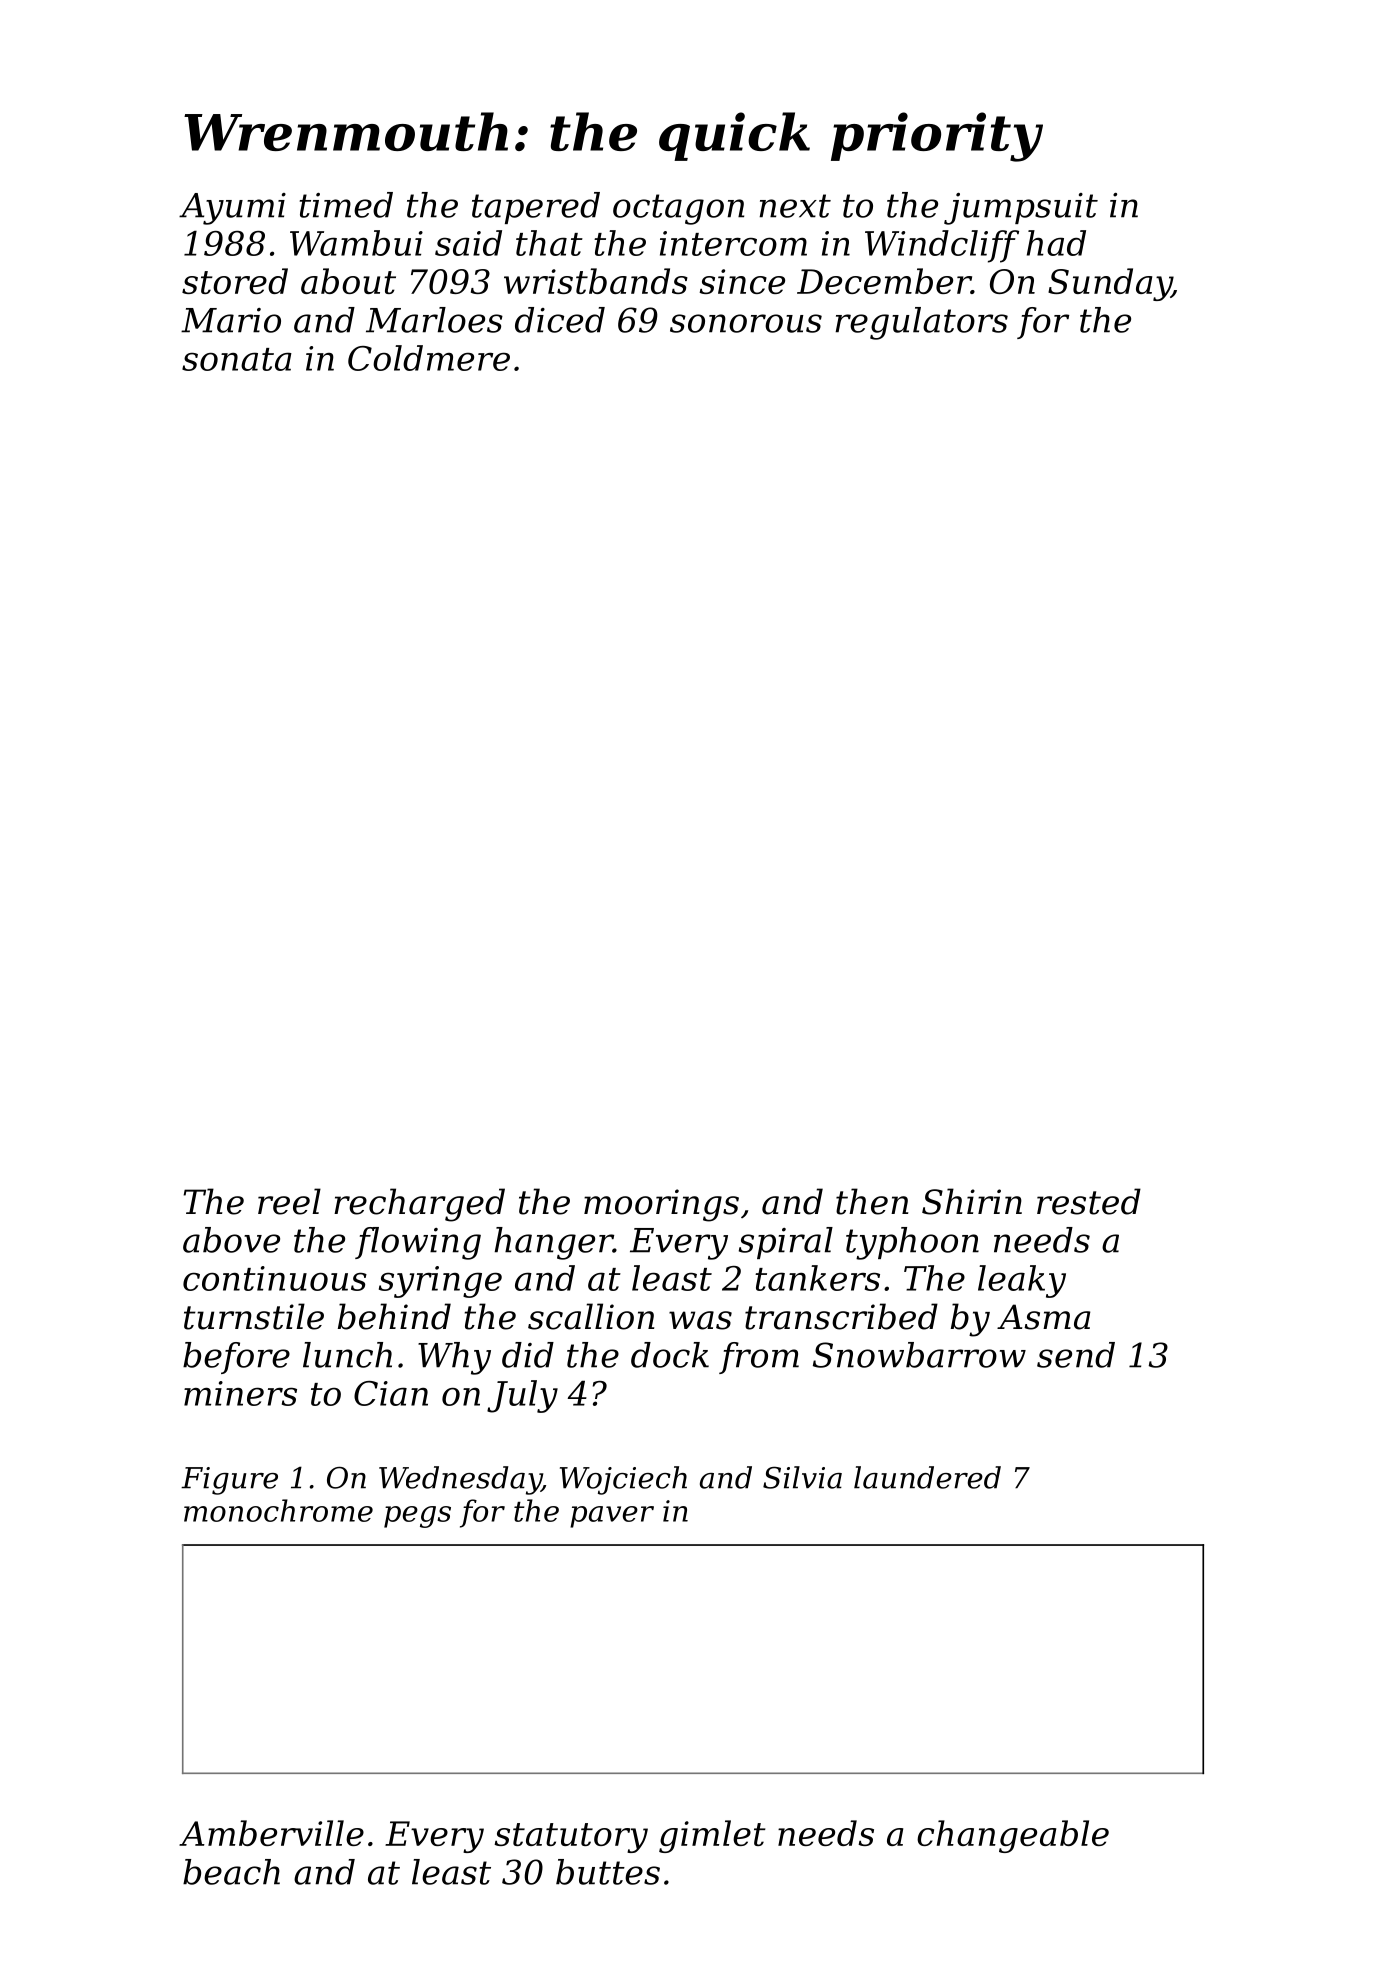 The height and width of the screenshot is (1969, 1386). What do you see at coordinates (795, 206) in the screenshot?
I see `next` at bounding box center [795, 206].
